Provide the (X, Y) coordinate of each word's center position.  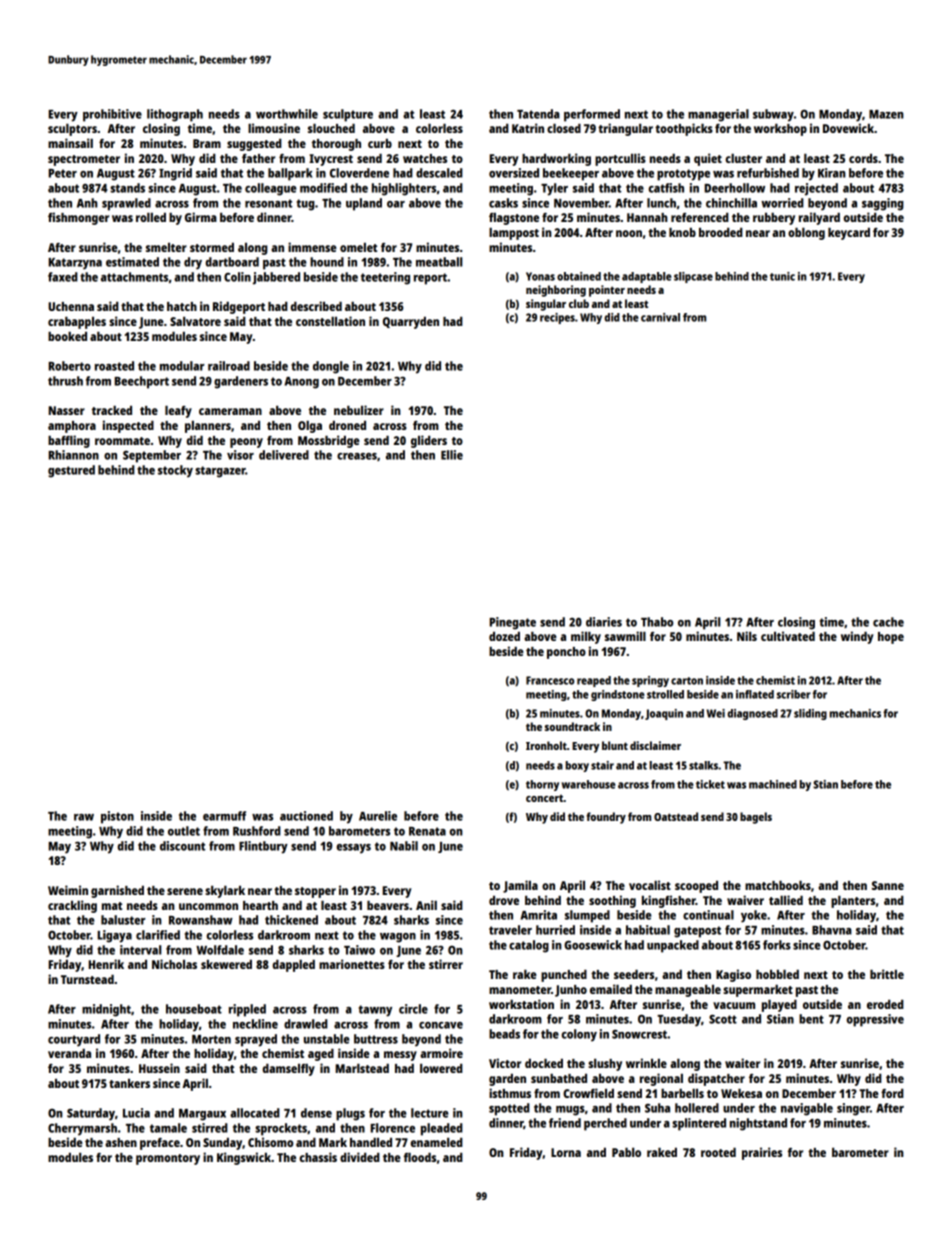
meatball (439, 262)
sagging (883, 204)
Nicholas (174, 964)
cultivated (788, 636)
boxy (577, 766)
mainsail (70, 143)
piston (117, 817)
